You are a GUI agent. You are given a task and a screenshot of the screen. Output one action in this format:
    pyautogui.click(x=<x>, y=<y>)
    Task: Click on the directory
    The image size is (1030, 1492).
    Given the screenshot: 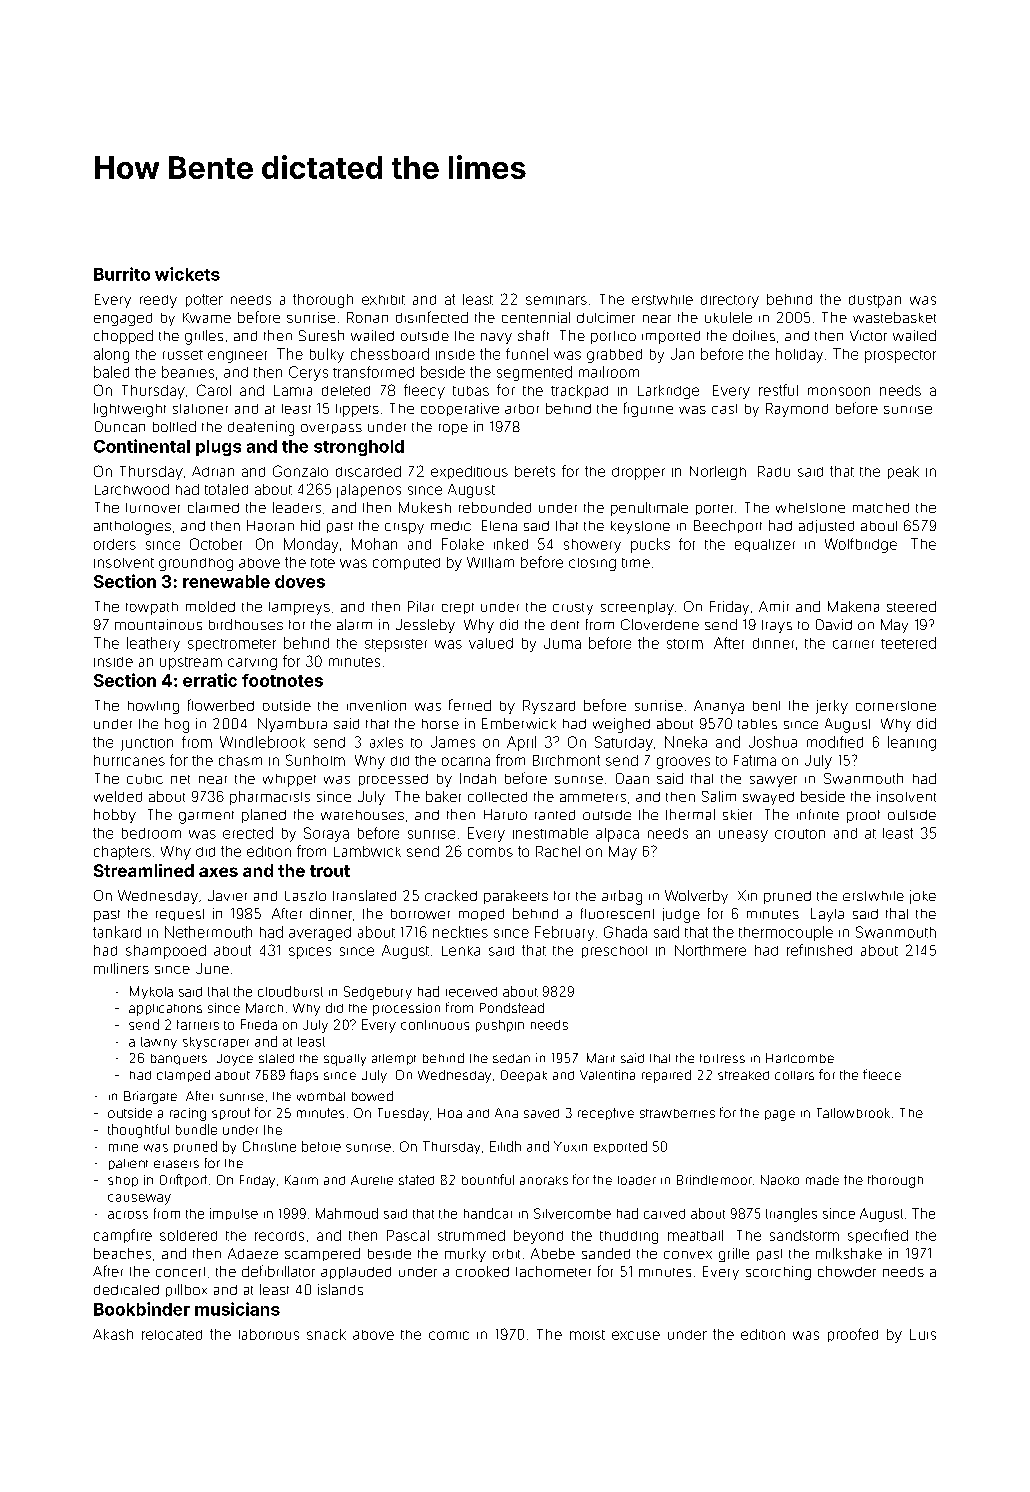 What is the action you would take?
    pyautogui.click(x=730, y=301)
